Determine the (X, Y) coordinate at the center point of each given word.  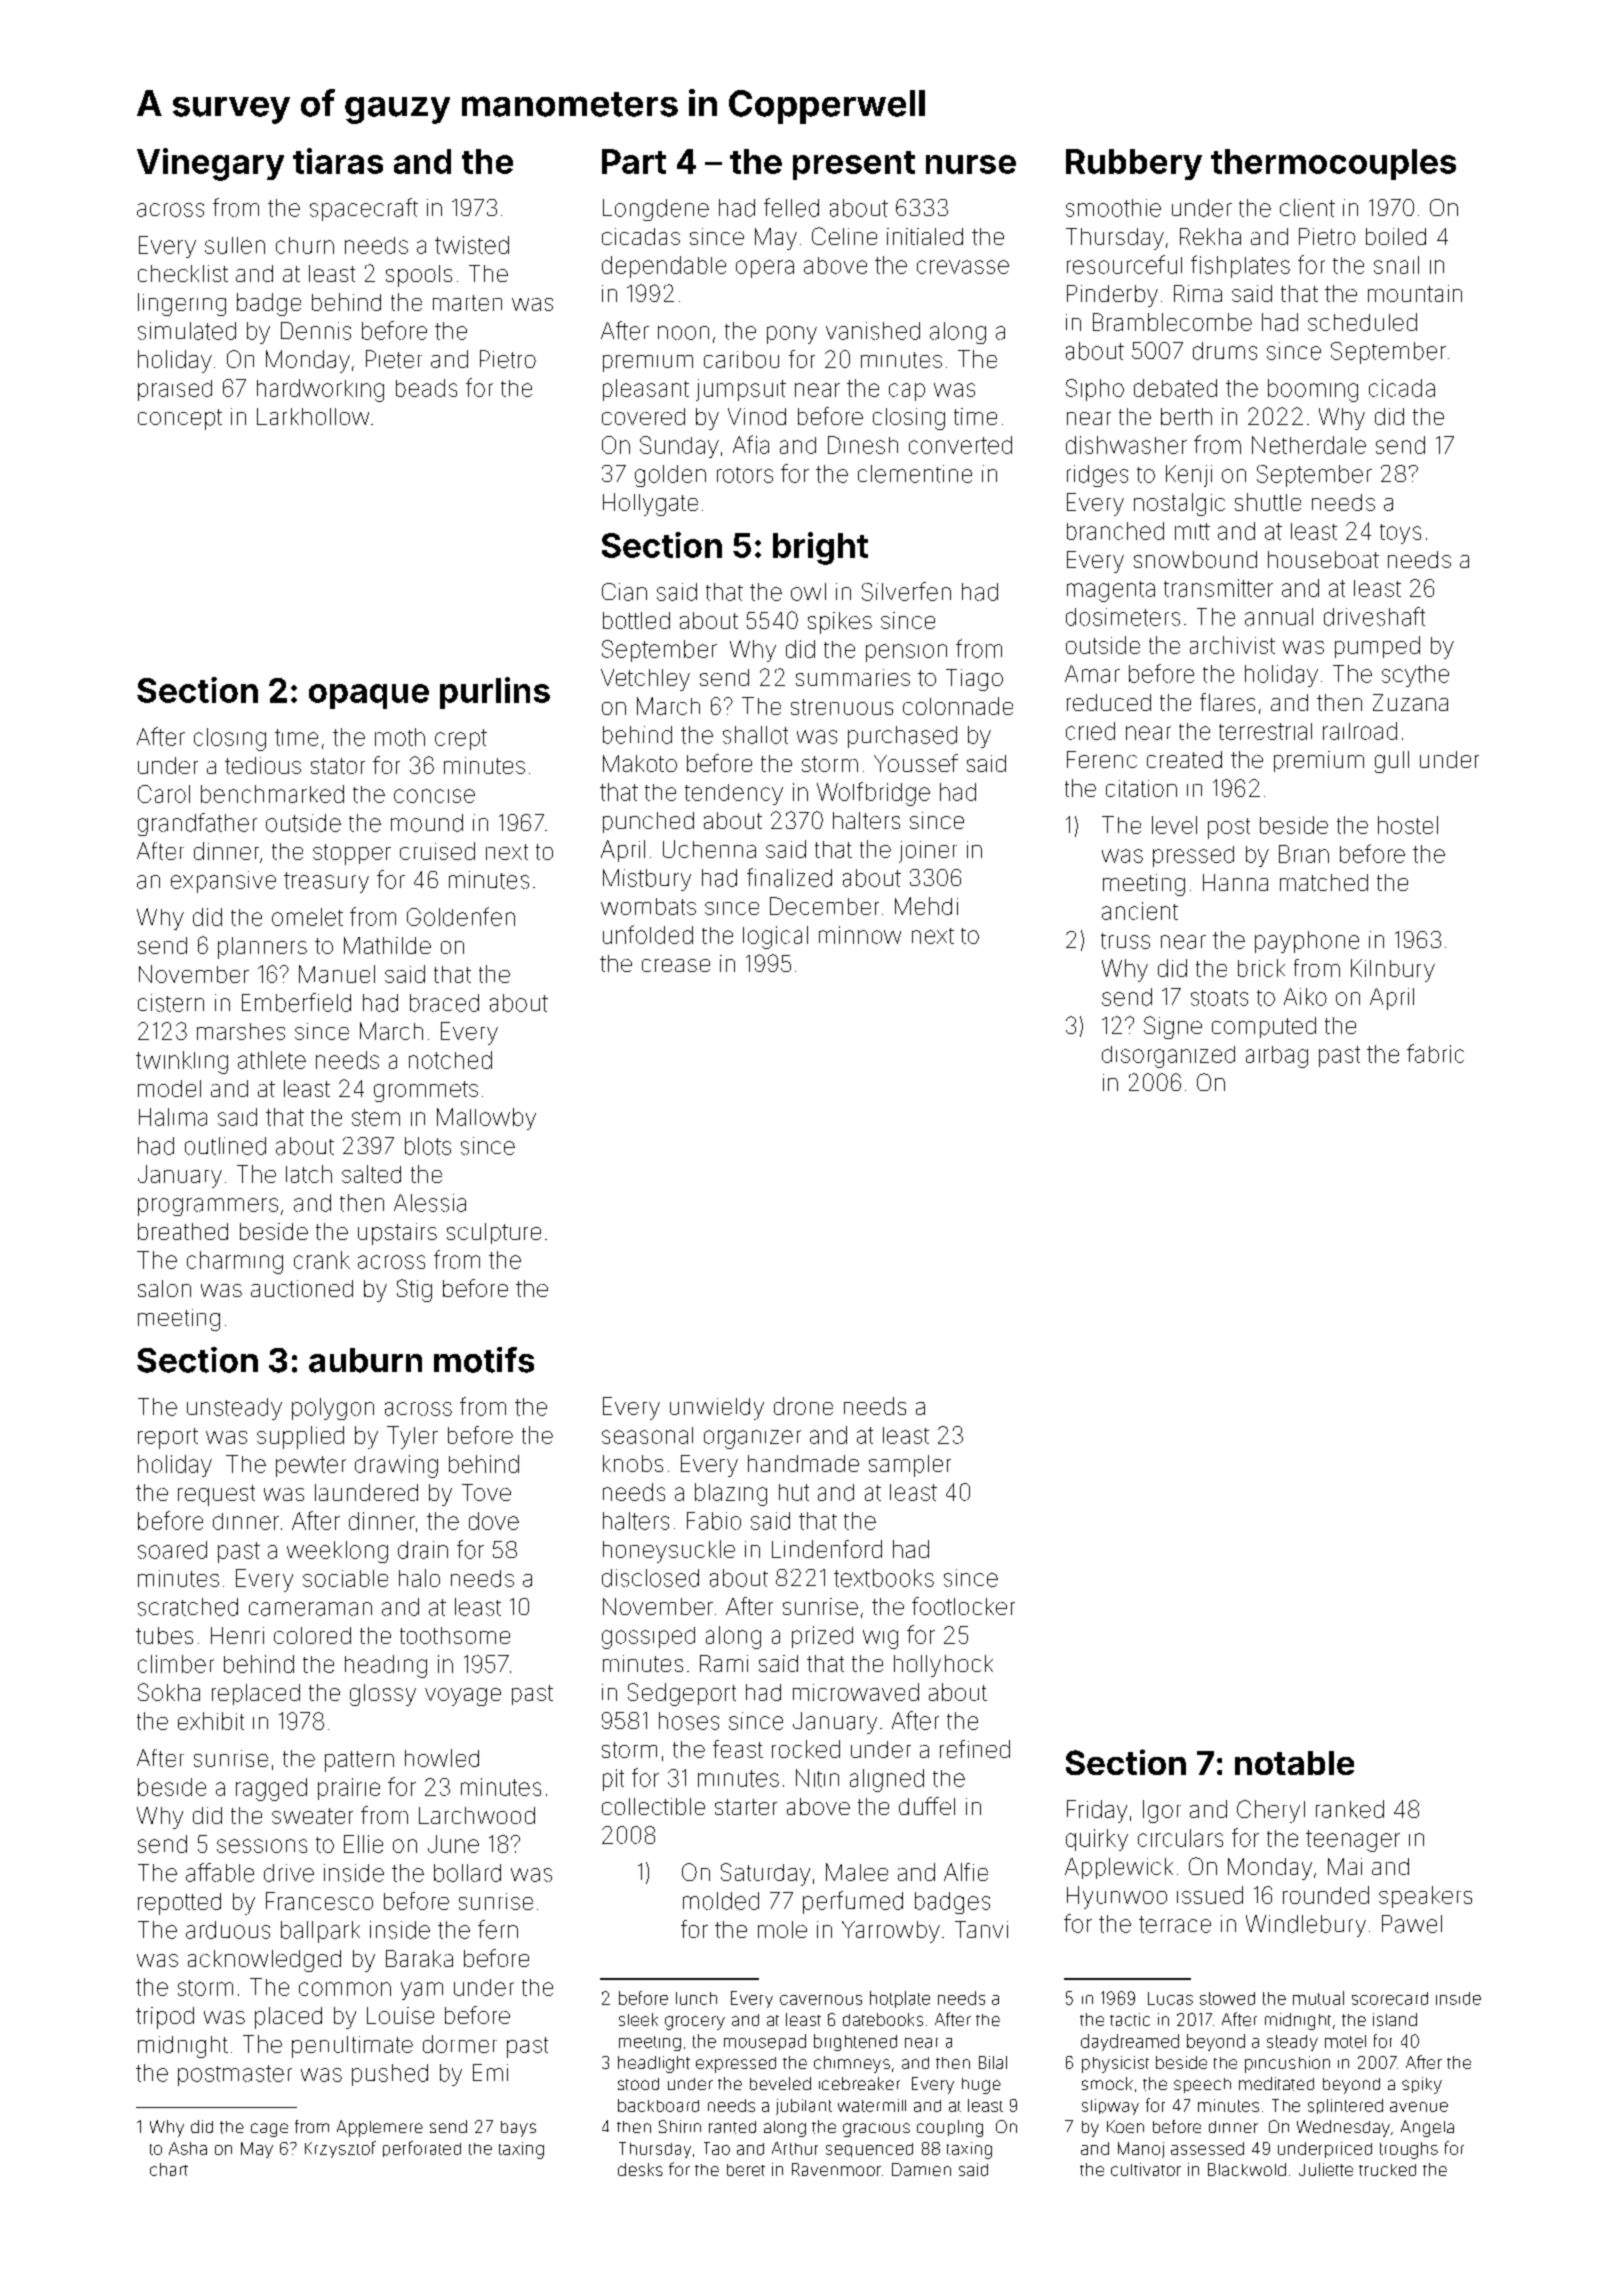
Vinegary (210, 164)
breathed (183, 1231)
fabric (1435, 1053)
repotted (179, 1904)
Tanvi (981, 1929)
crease (676, 965)
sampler (910, 1466)
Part (634, 161)
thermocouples (1333, 164)
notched (450, 1060)
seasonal (647, 1435)
